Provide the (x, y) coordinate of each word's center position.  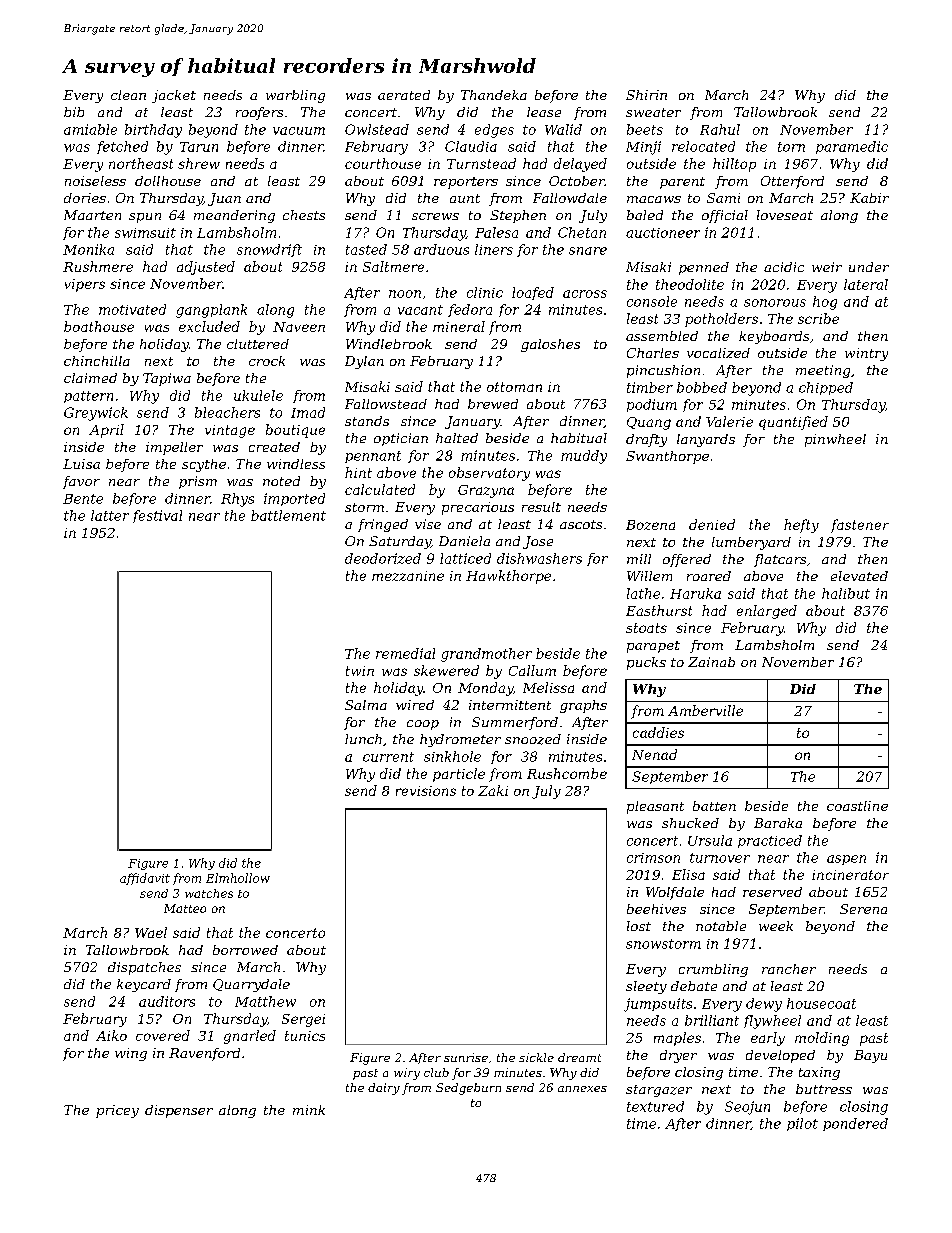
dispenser (179, 1111)
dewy (764, 1005)
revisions (426, 791)
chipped (826, 388)
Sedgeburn (468, 1089)
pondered (855, 1124)
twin (360, 671)
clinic (485, 292)
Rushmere (98, 266)
